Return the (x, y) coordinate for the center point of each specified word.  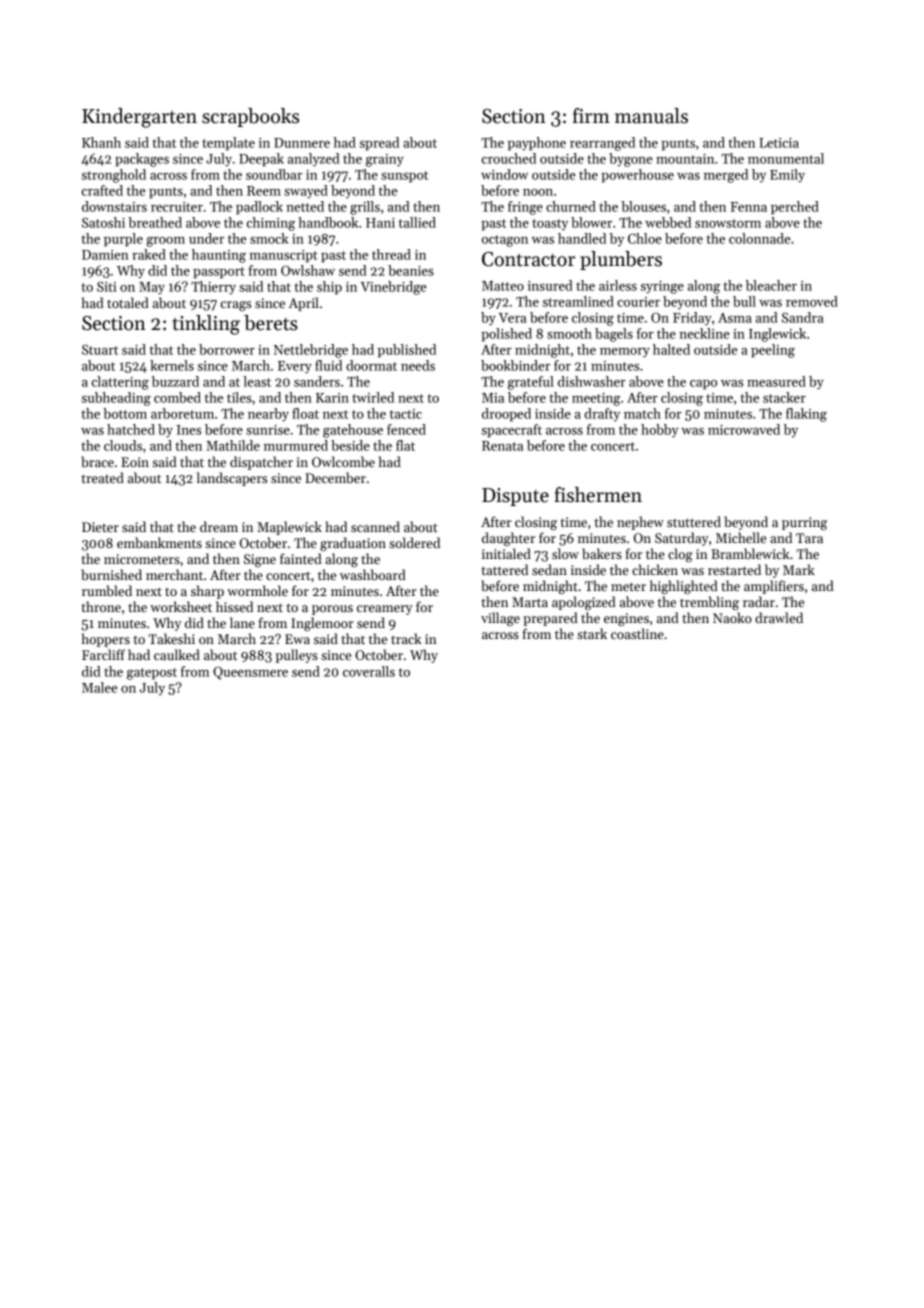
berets (271, 323)
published (407, 351)
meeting (596, 399)
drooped (506, 415)
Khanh (101, 142)
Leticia (779, 143)
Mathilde (233, 445)
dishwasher (592, 381)
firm (591, 115)
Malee (100, 687)
